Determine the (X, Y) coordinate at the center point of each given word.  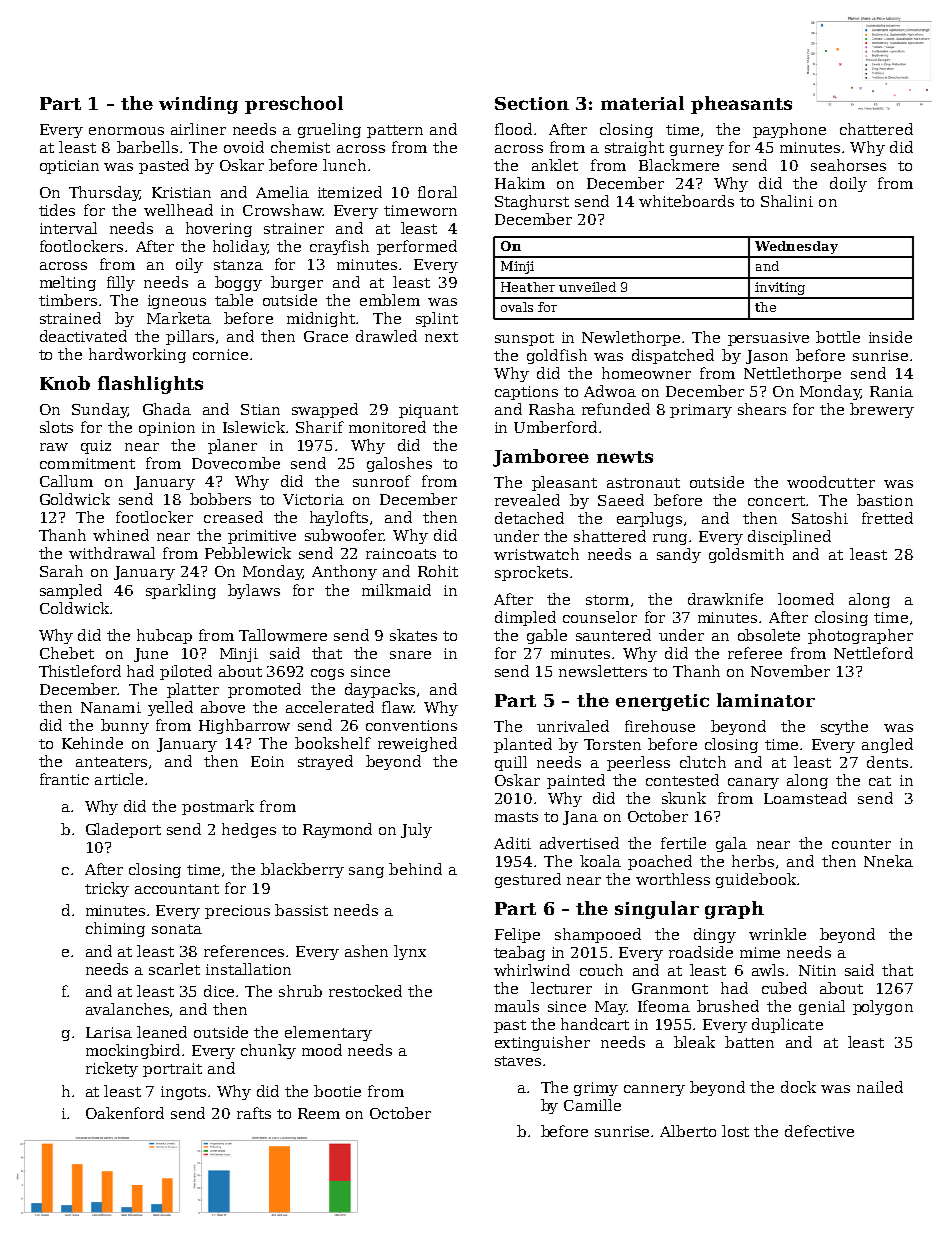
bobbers (220, 499)
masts (516, 817)
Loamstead (805, 798)
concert (776, 501)
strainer (294, 228)
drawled (386, 336)
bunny (125, 726)
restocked (365, 991)
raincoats (401, 553)
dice (219, 991)
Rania (891, 391)
